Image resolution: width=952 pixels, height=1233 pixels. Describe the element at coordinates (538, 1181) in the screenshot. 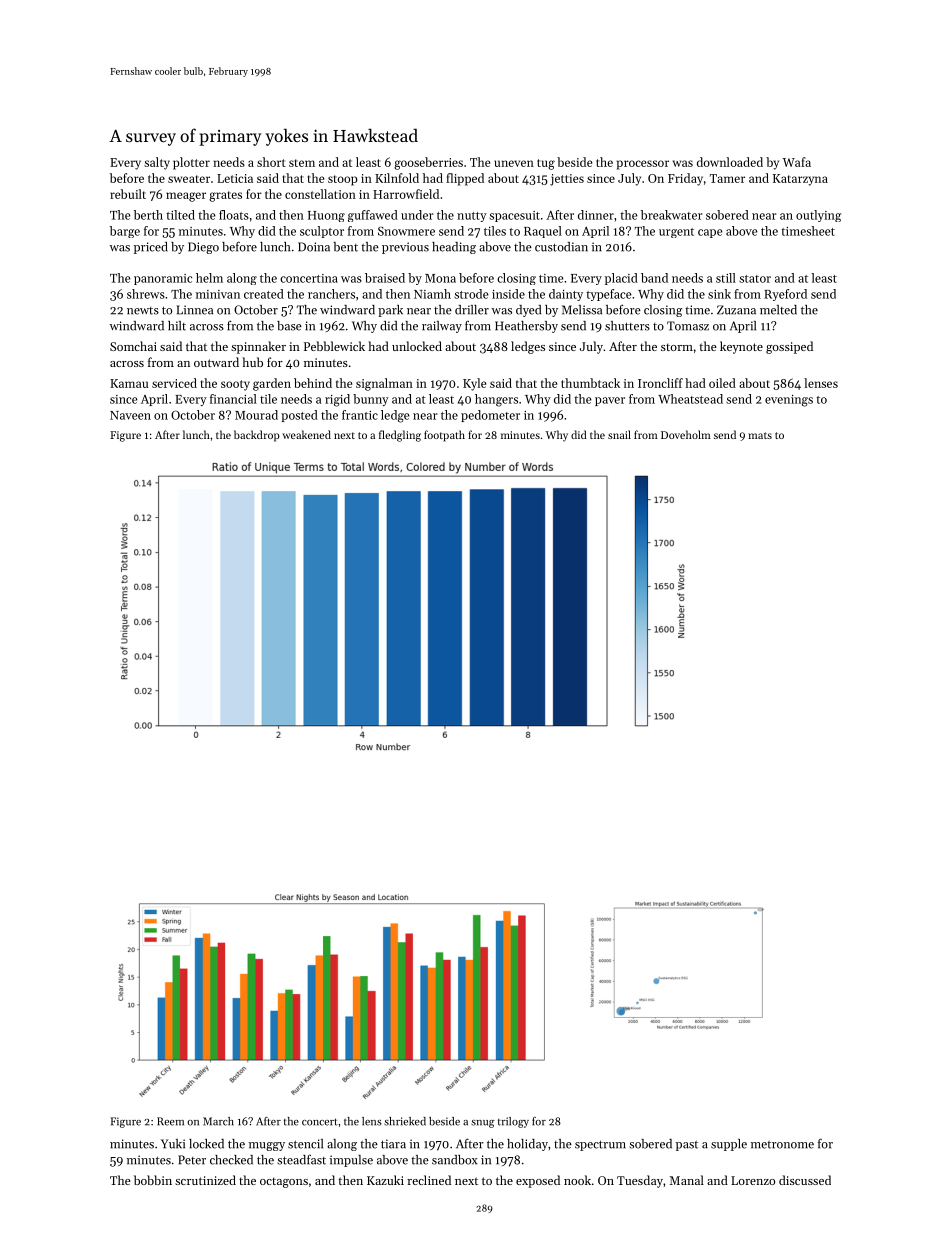

I see `exposed` at that location.
